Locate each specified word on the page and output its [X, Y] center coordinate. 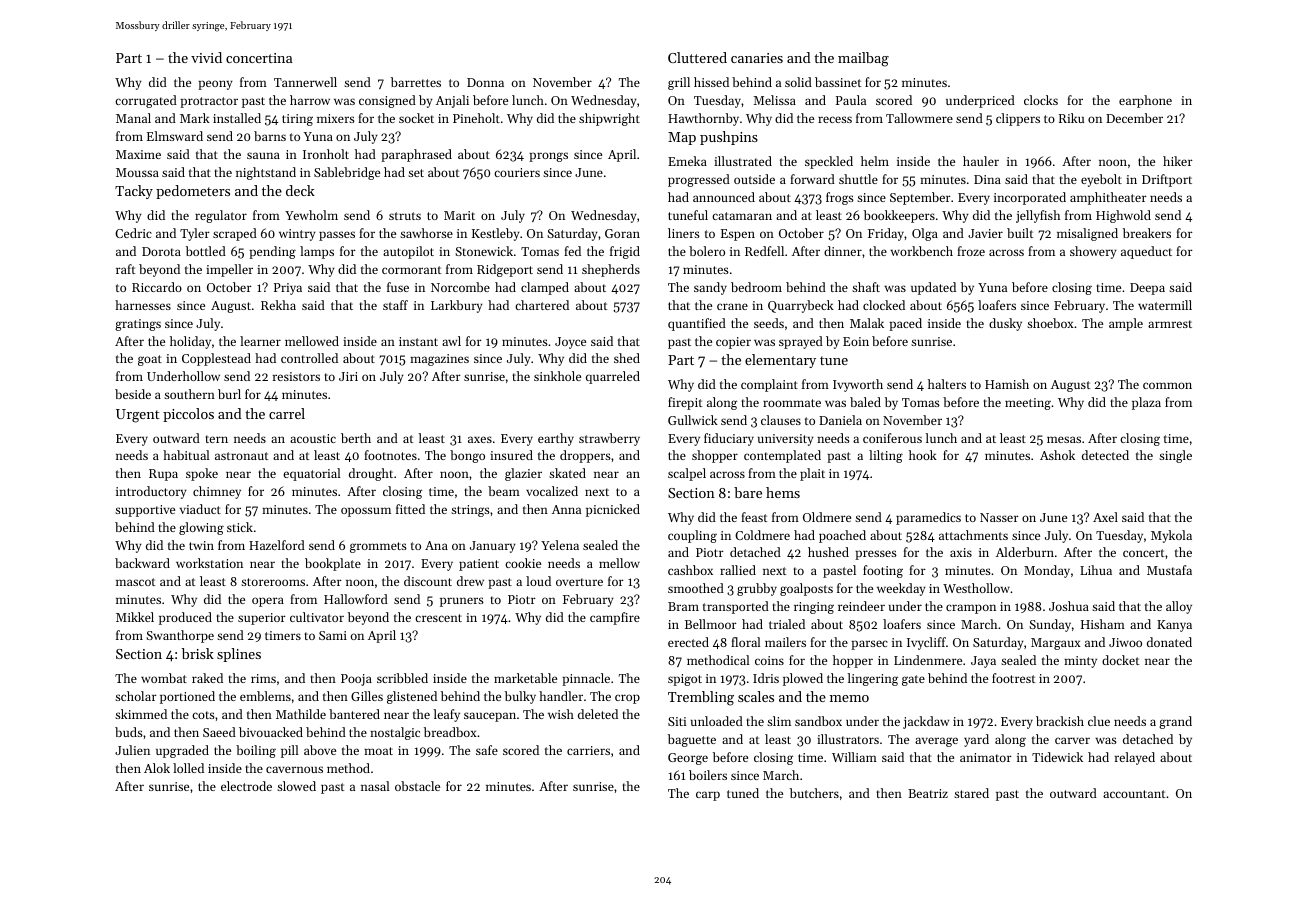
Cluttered [697, 57]
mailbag [863, 59]
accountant [1134, 794]
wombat [164, 678]
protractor [209, 102]
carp [708, 796]
